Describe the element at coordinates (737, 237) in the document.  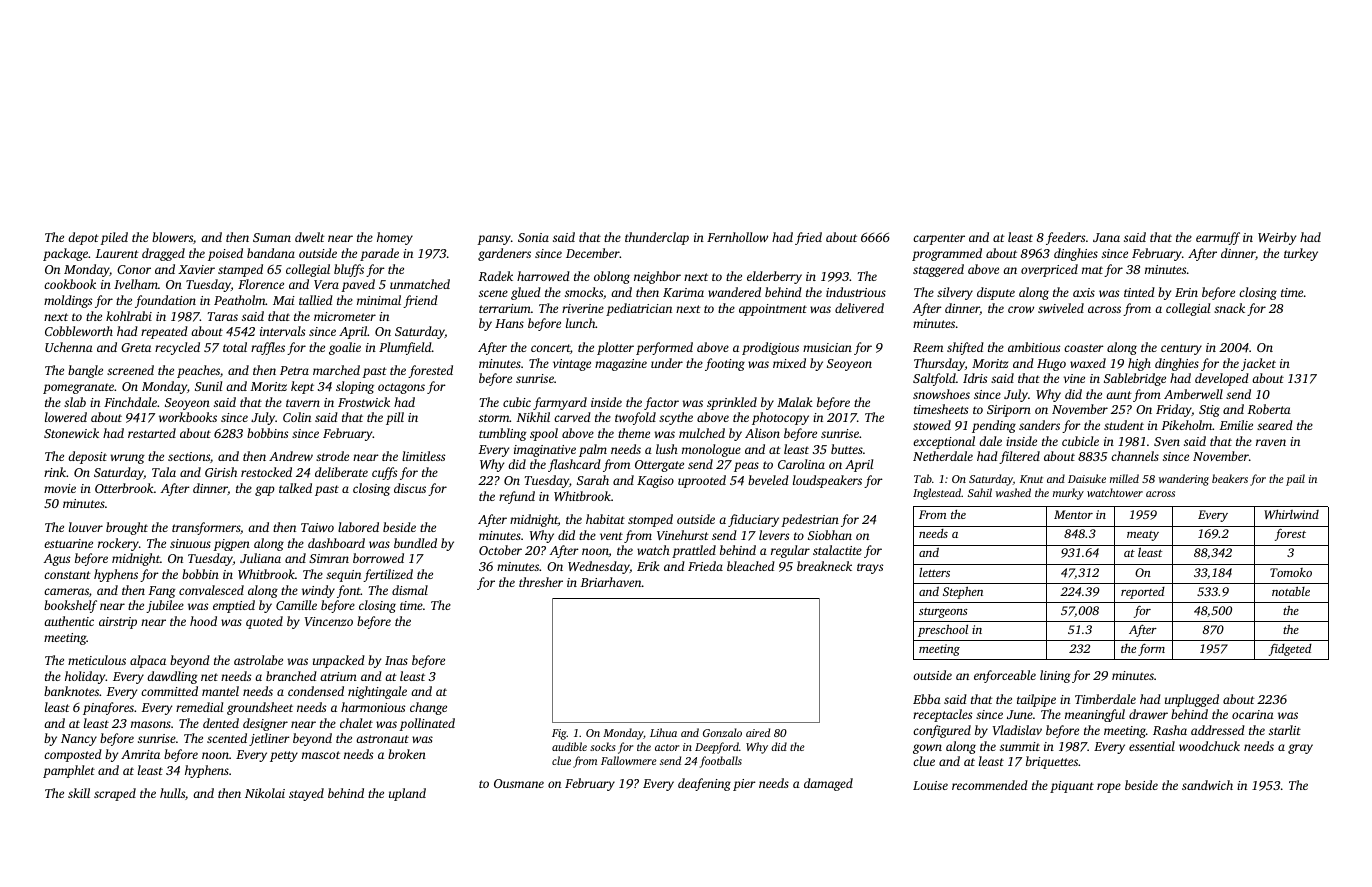
I see `Fernhollow` at that location.
